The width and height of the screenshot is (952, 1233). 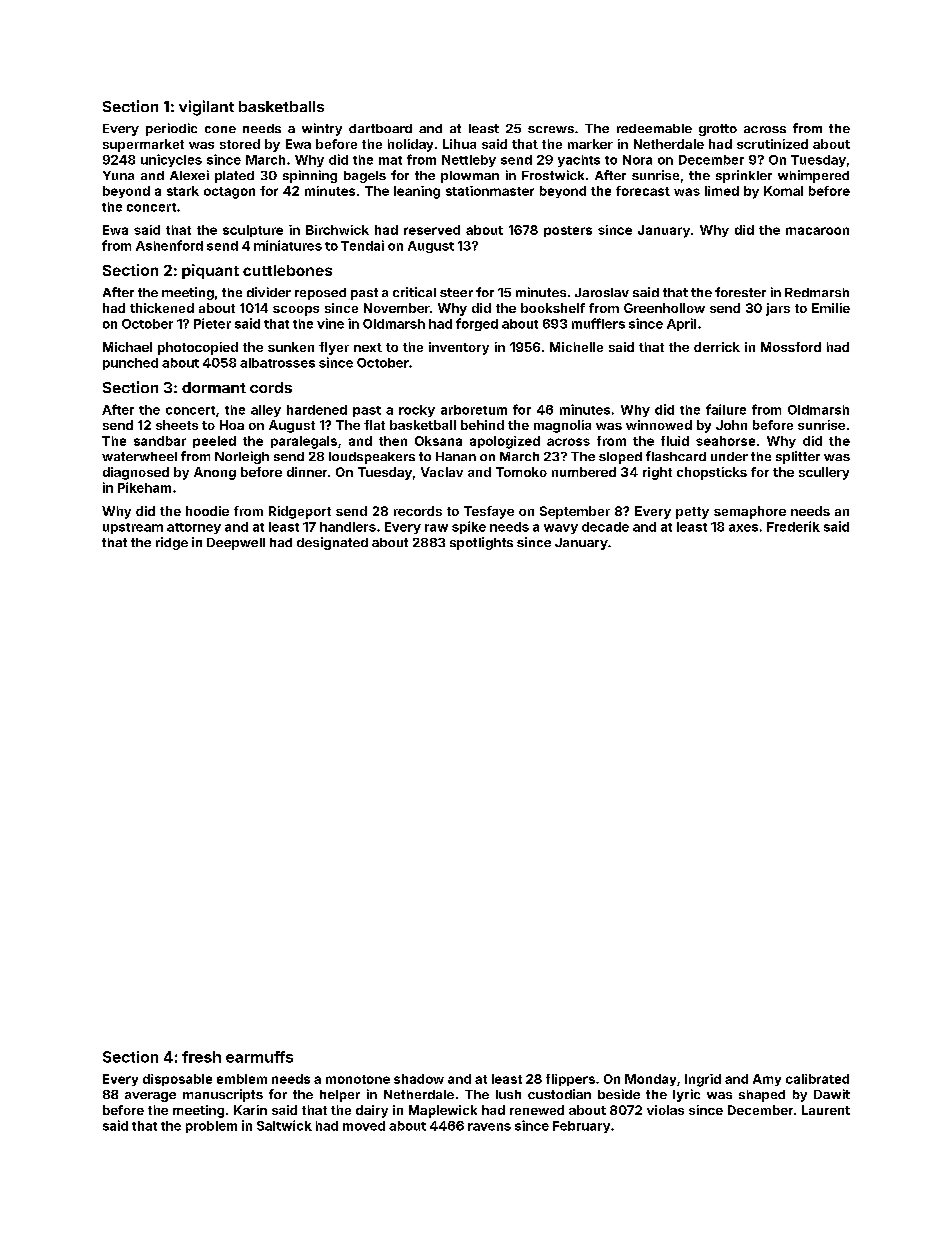 I want to click on Deepwell, so click(x=236, y=544).
